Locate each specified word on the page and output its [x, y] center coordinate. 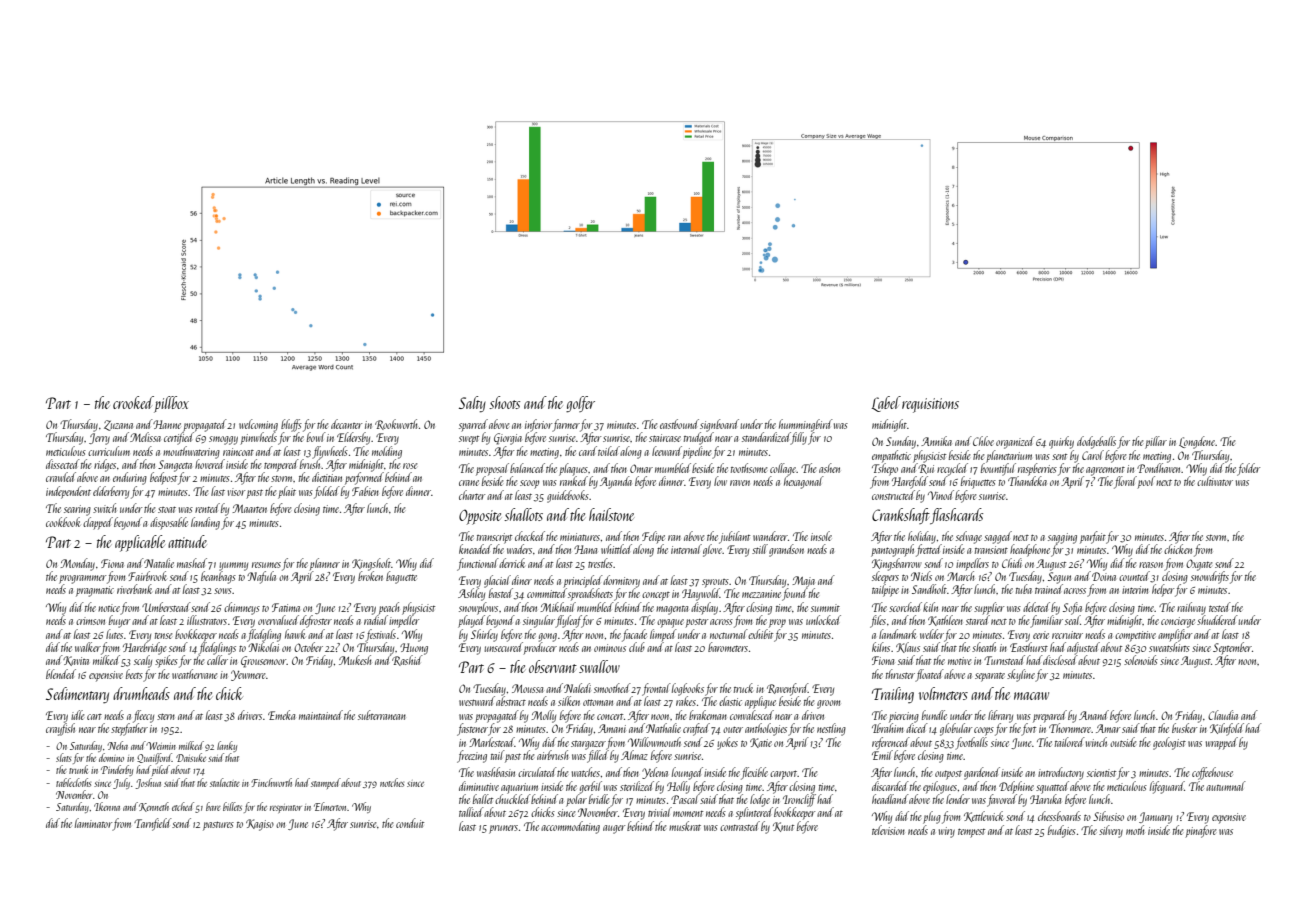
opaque [670, 623]
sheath [984, 647]
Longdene [1197, 442]
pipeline [696, 452]
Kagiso [260, 825]
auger [614, 829]
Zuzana [118, 425]
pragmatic [95, 591]
